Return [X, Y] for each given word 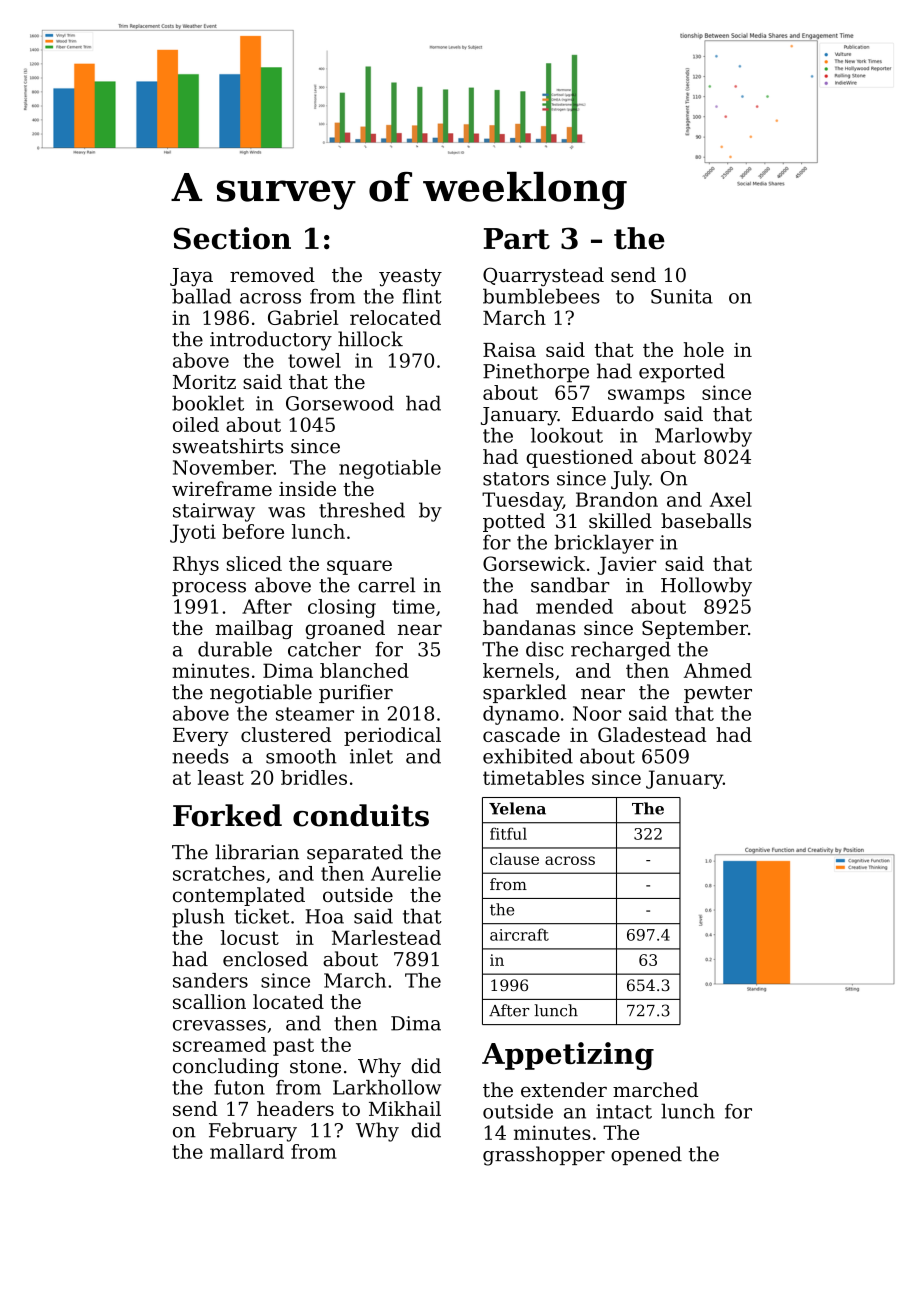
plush [198, 918]
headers [295, 1108]
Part [517, 239]
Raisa [509, 350]
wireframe [222, 488]
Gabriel [303, 317]
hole [704, 349]
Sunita [682, 296]
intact [624, 1111]
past [293, 1047]
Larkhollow [387, 1087]
